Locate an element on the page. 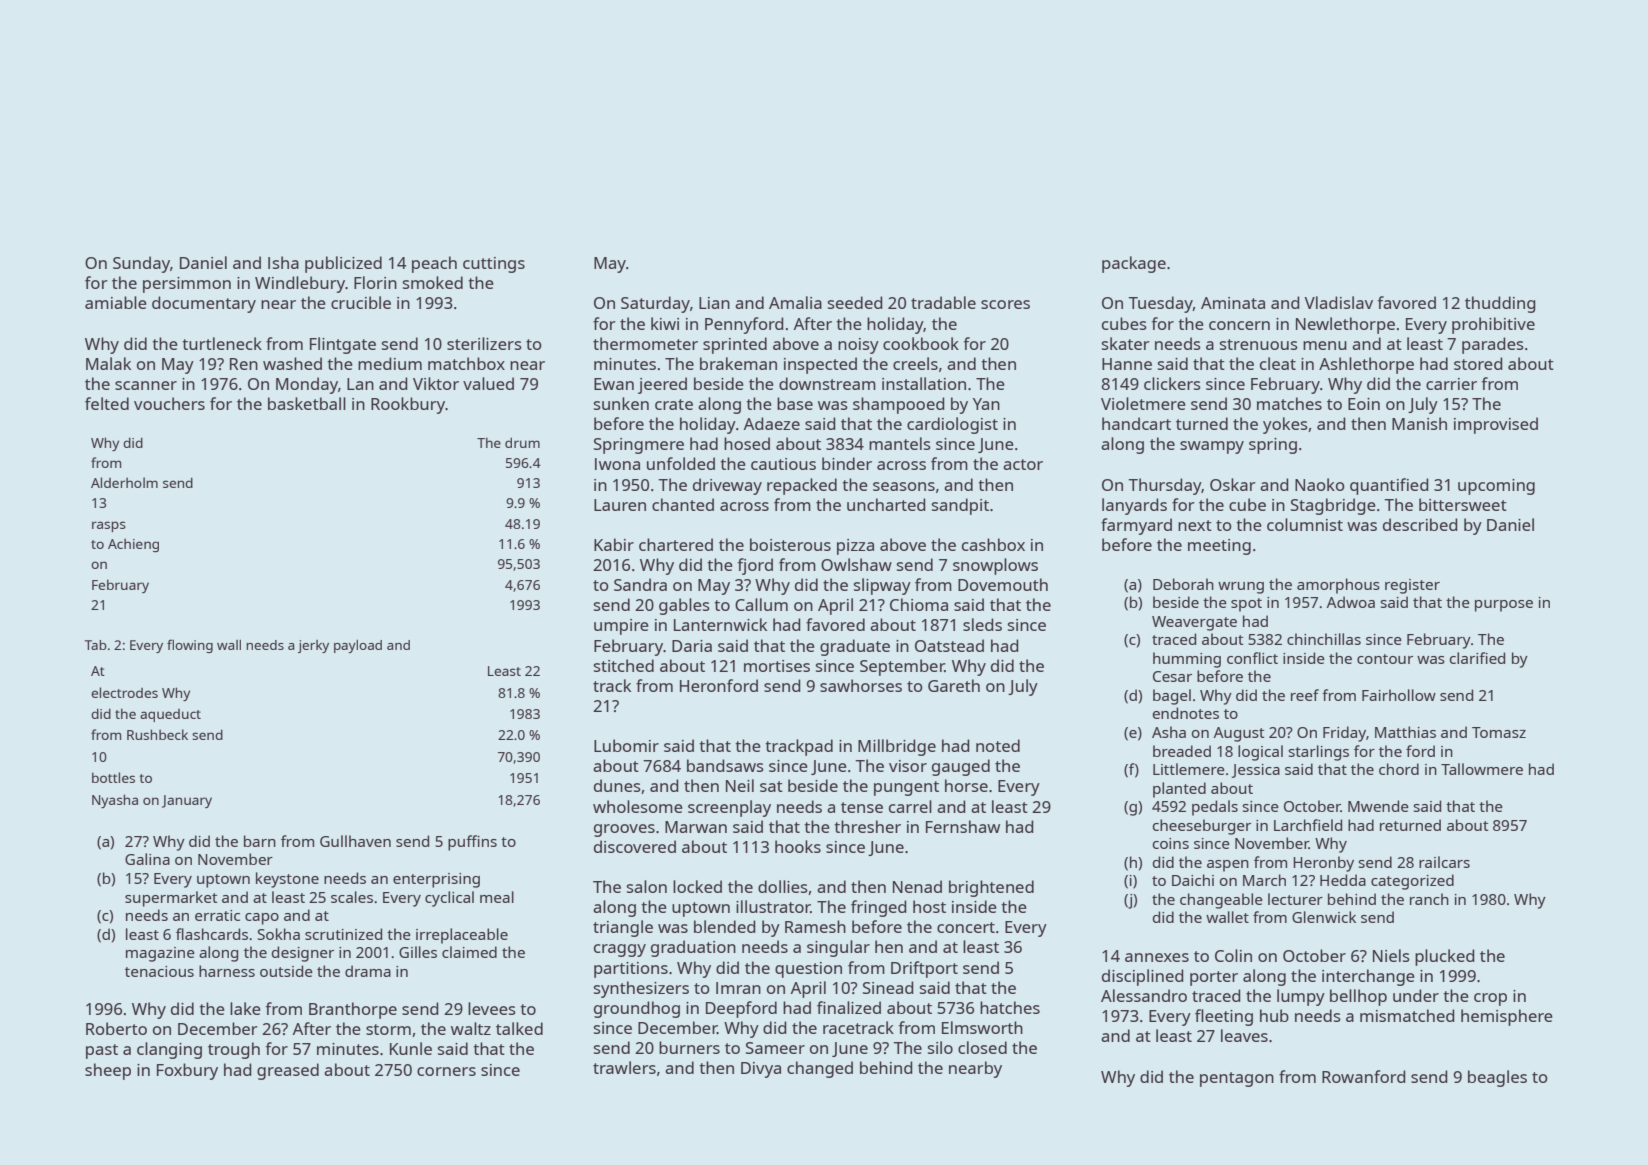 This document has height=1165, width=1648. seeded is located at coordinates (855, 302).
